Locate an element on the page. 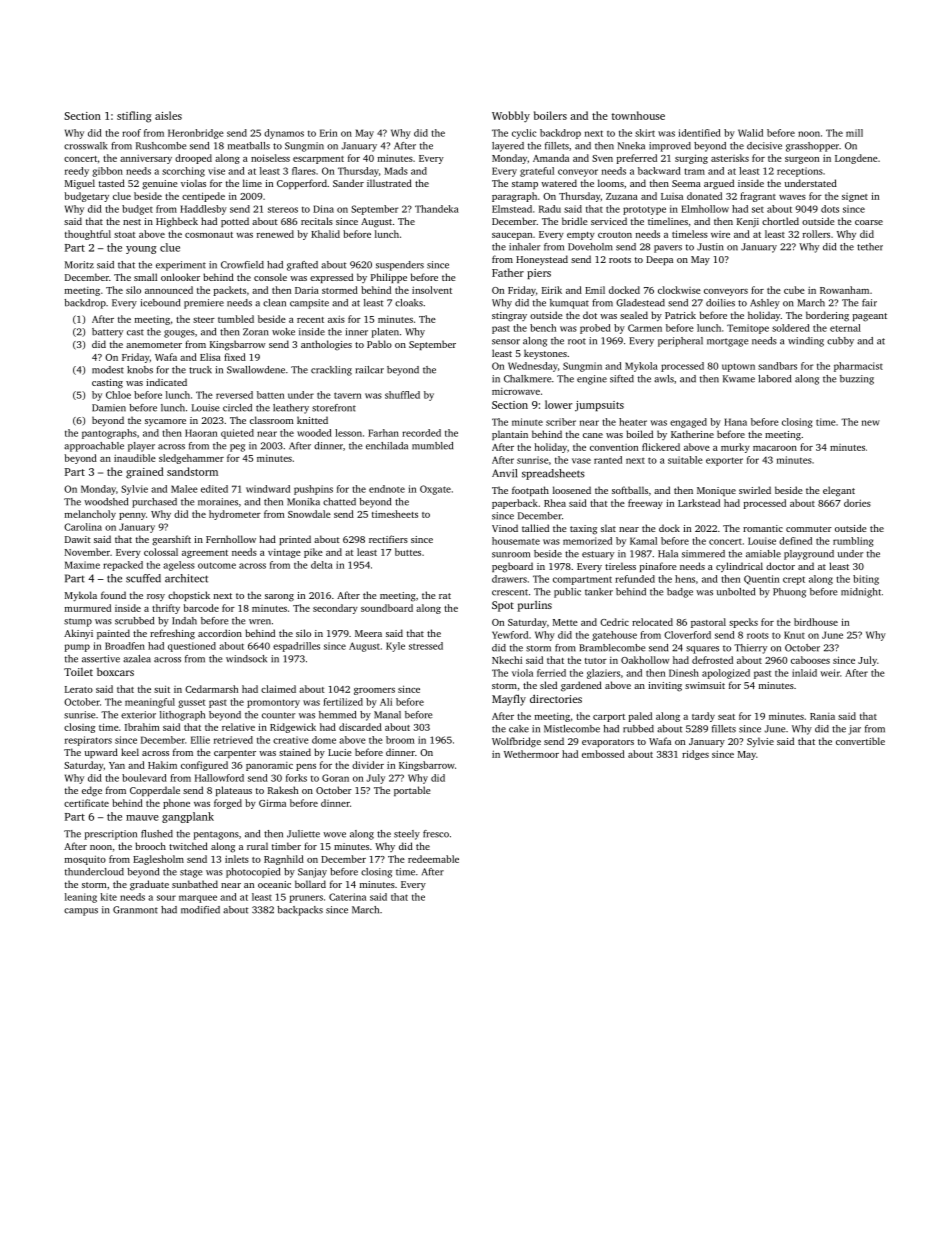  November is located at coordinates (87, 552).
